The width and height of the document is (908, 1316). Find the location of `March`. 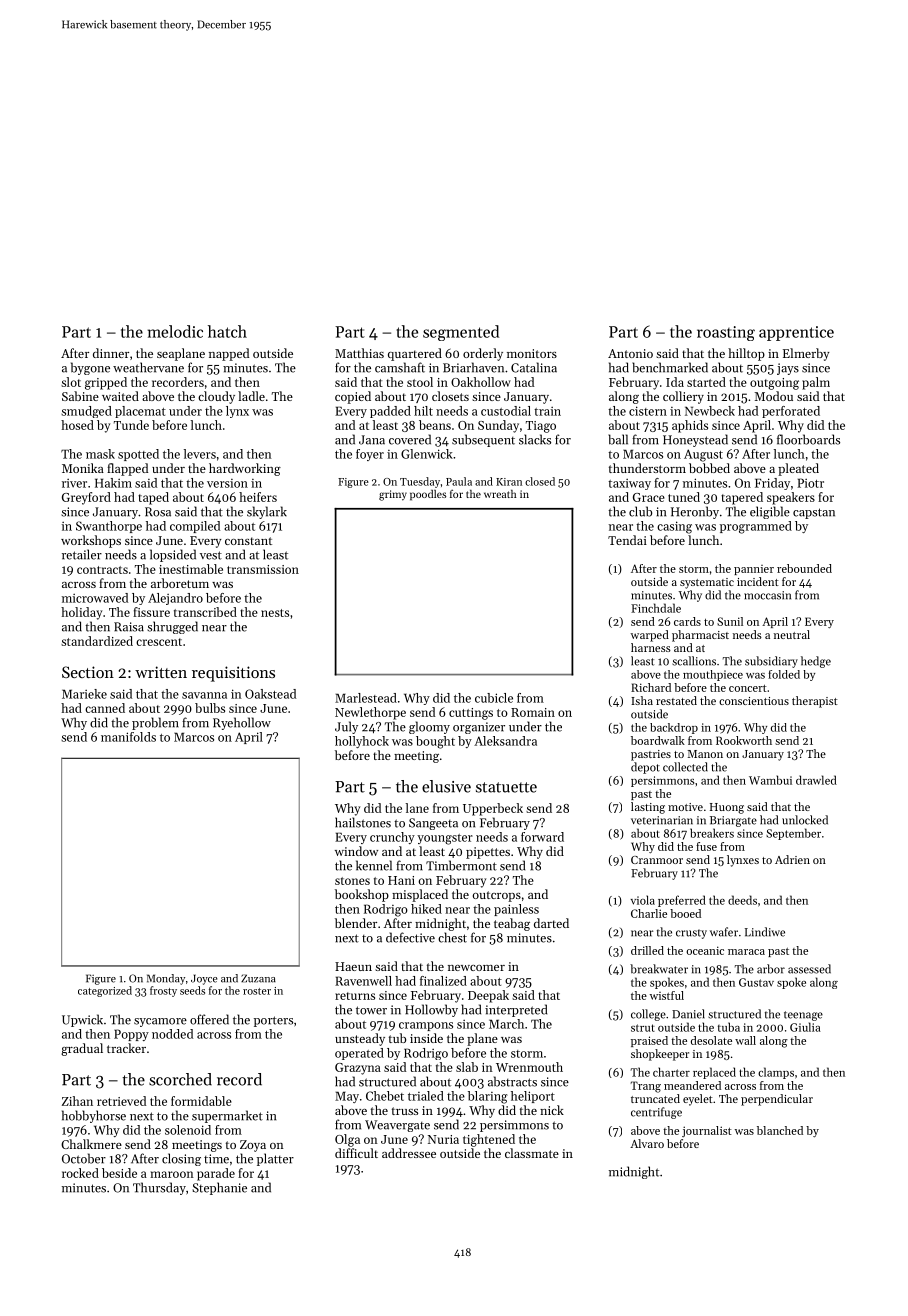

March is located at coordinates (506, 1024).
